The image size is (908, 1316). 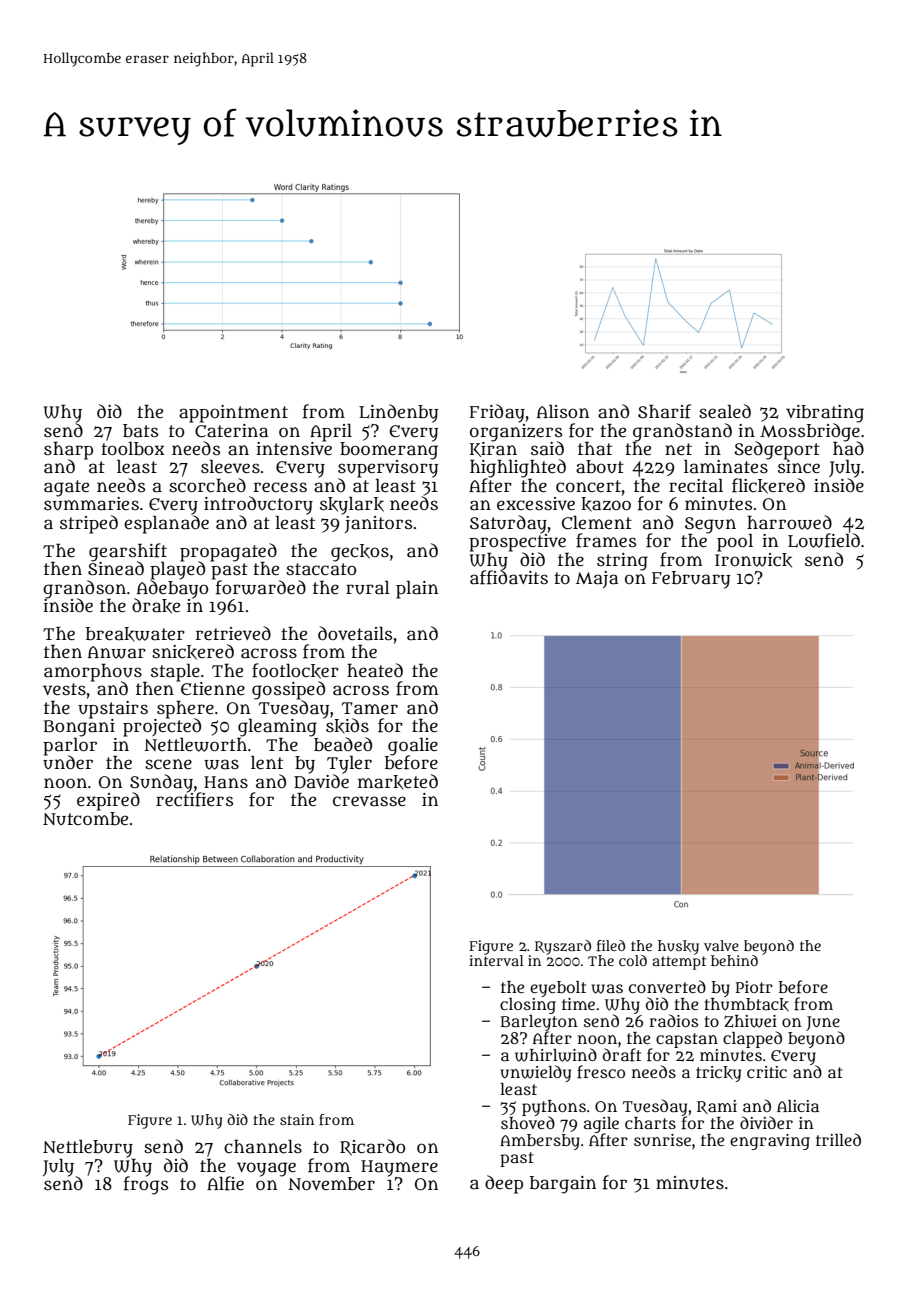 I want to click on rectifiers, so click(x=194, y=799).
